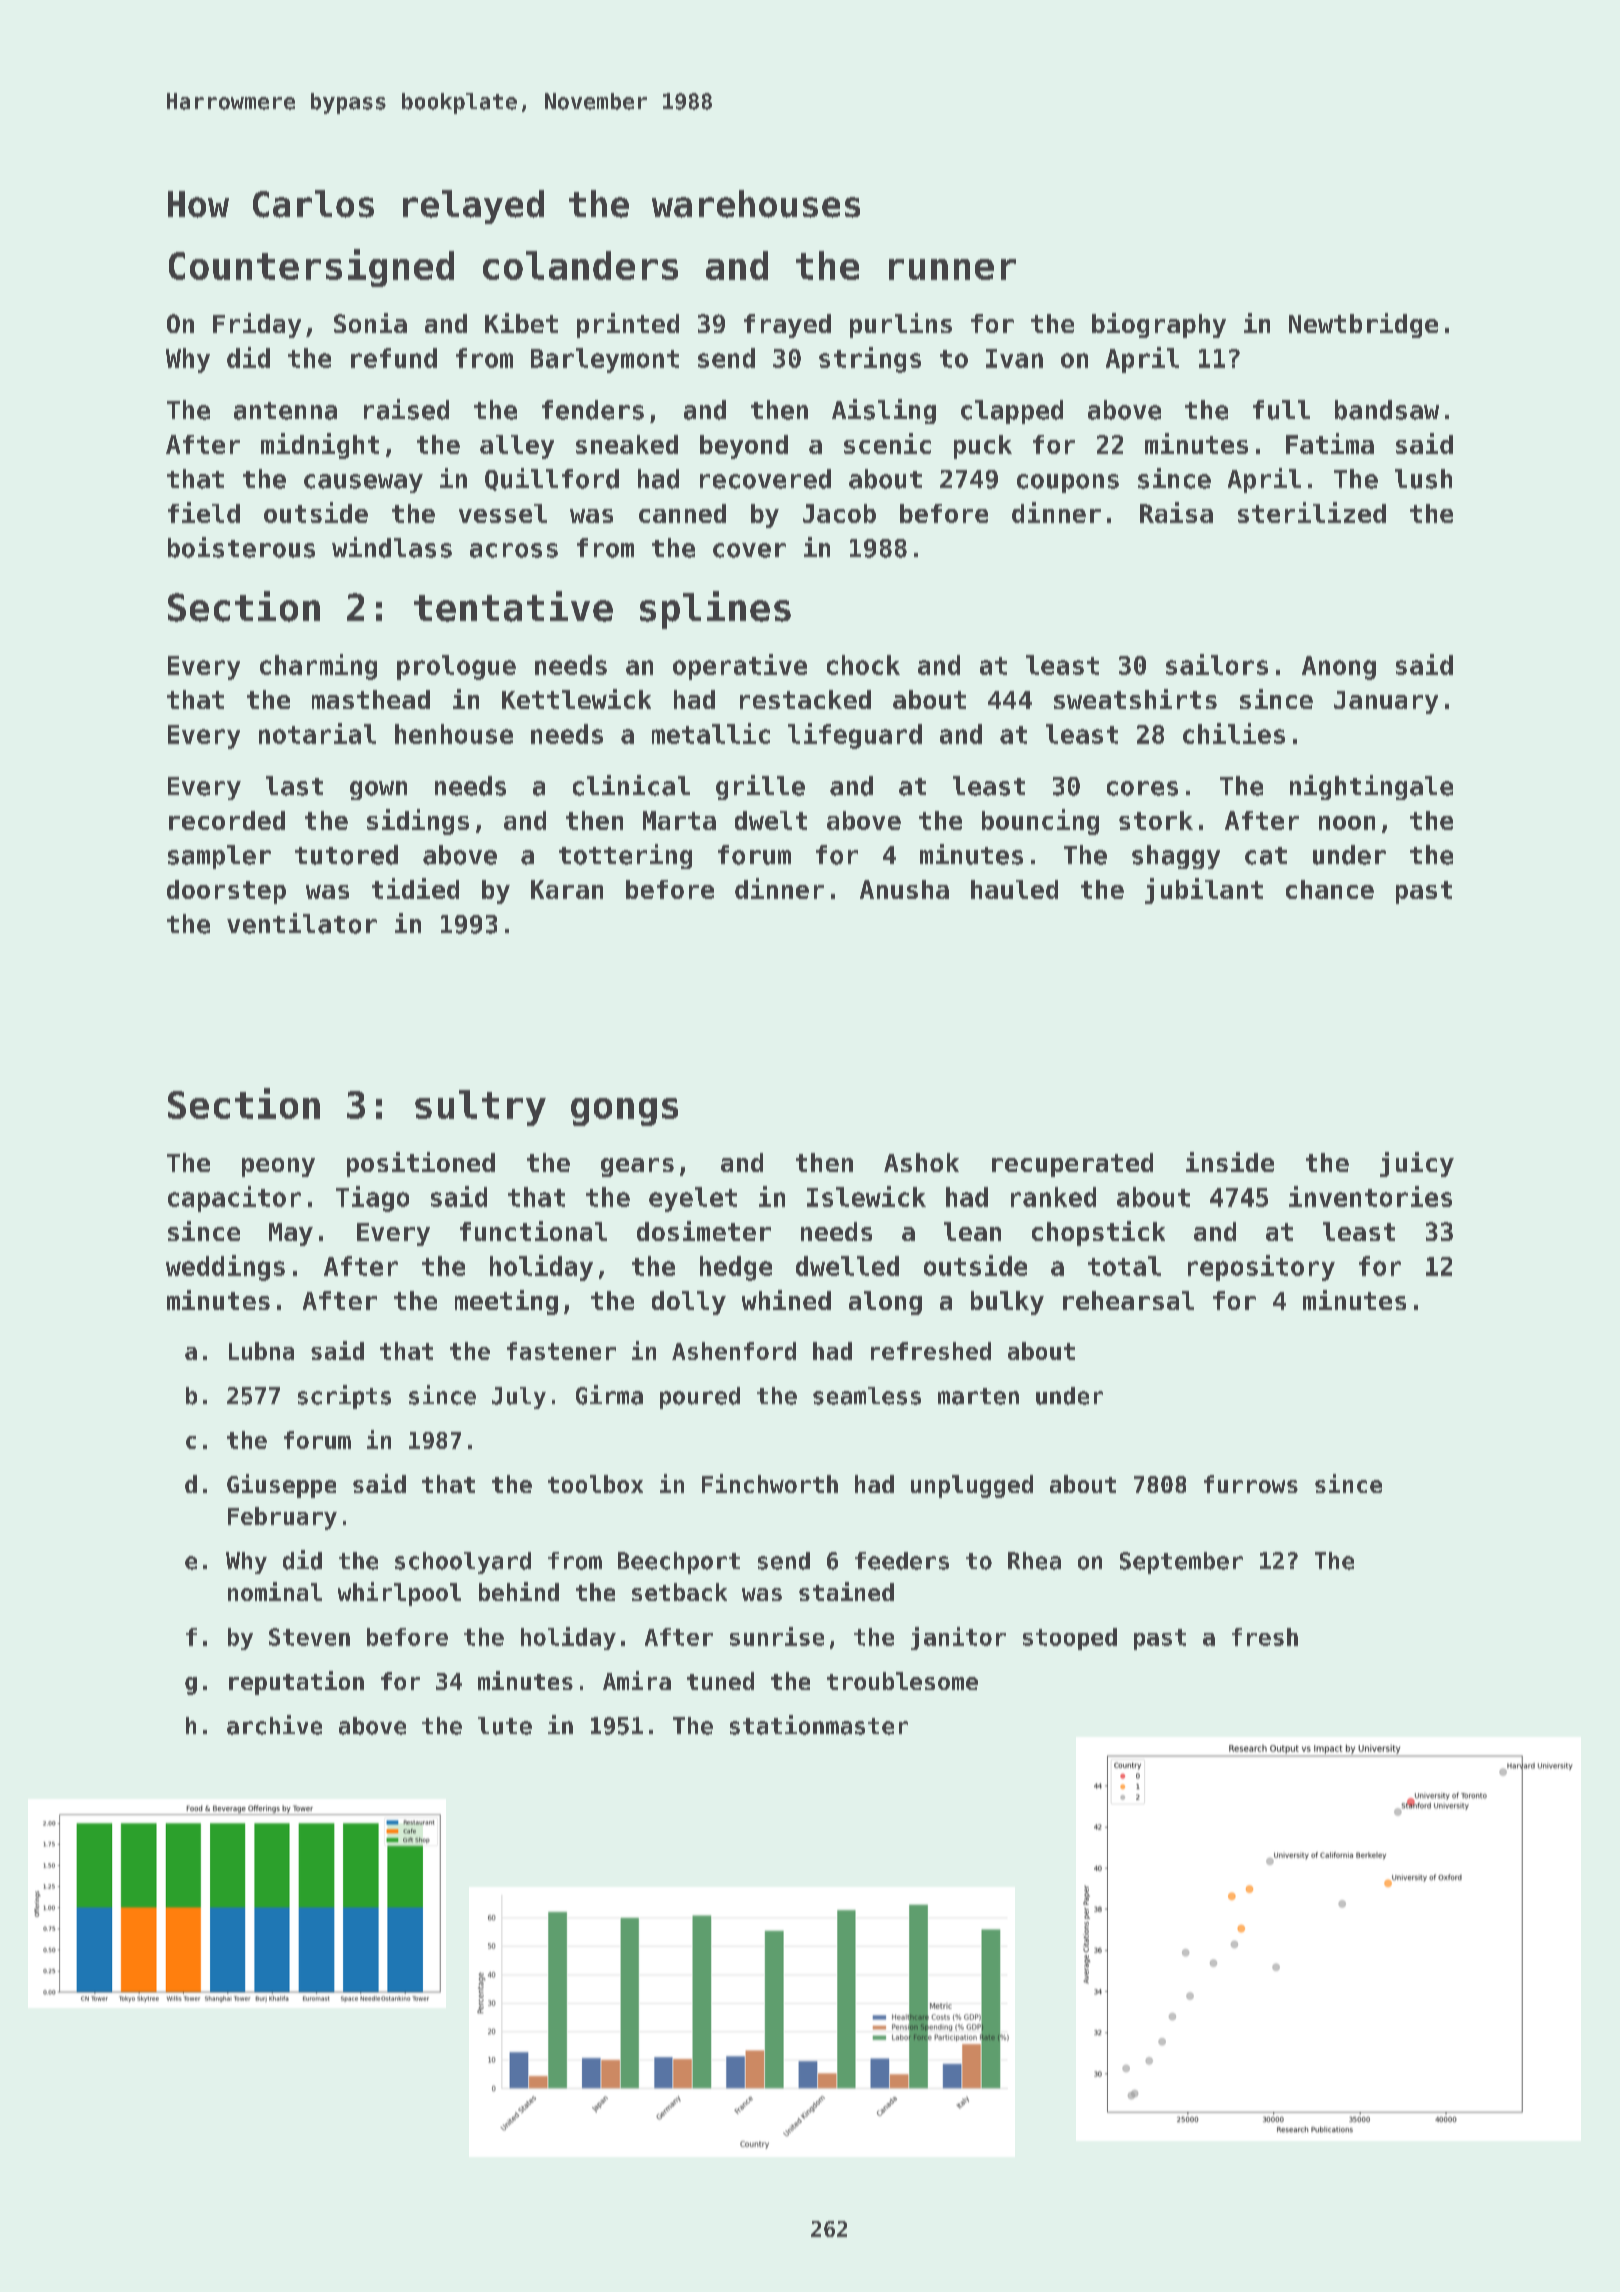  Describe the element at coordinates (631, 785) in the screenshot. I see `clinical` at that location.
